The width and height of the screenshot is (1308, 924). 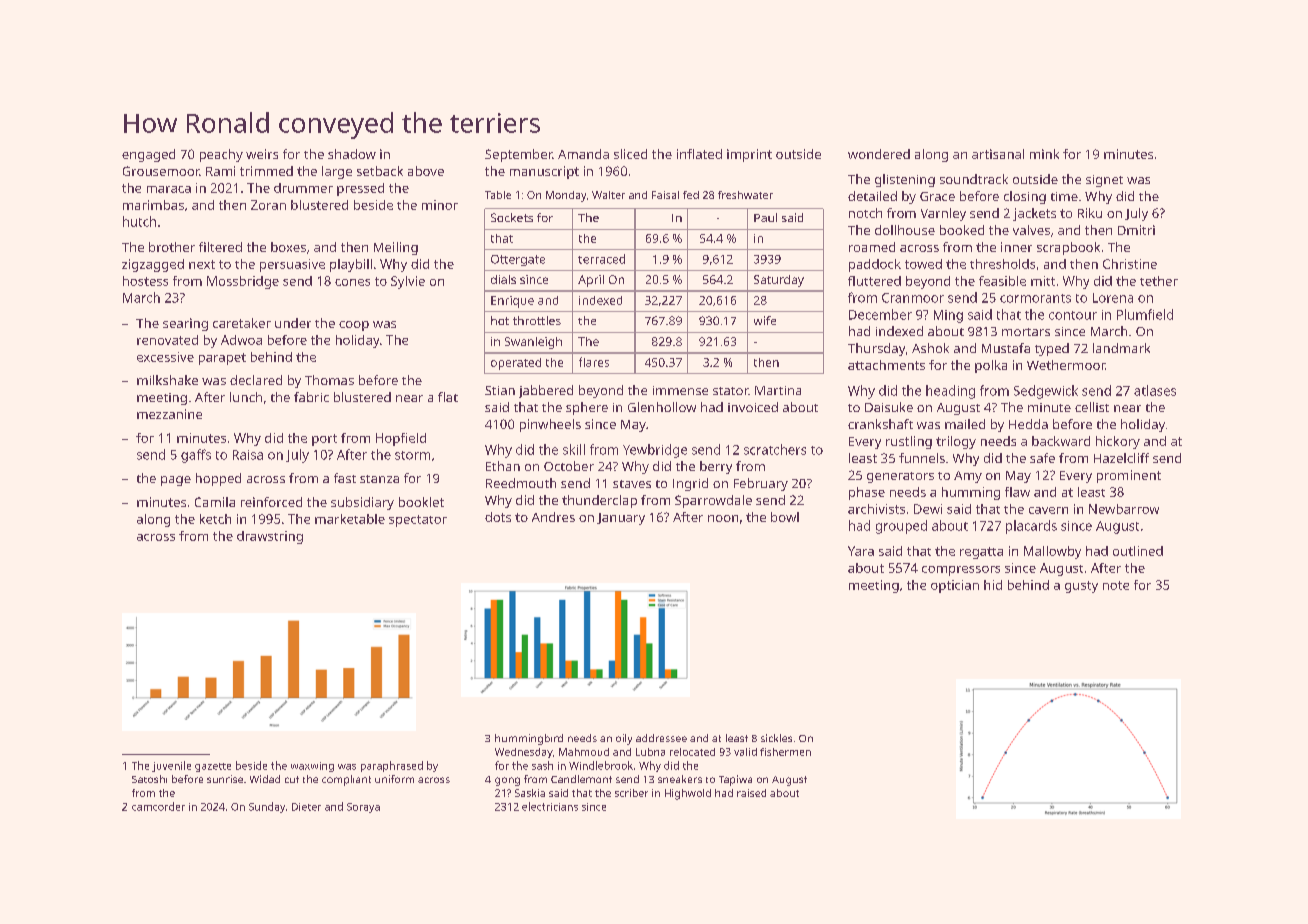 I want to click on raised, so click(x=751, y=793).
